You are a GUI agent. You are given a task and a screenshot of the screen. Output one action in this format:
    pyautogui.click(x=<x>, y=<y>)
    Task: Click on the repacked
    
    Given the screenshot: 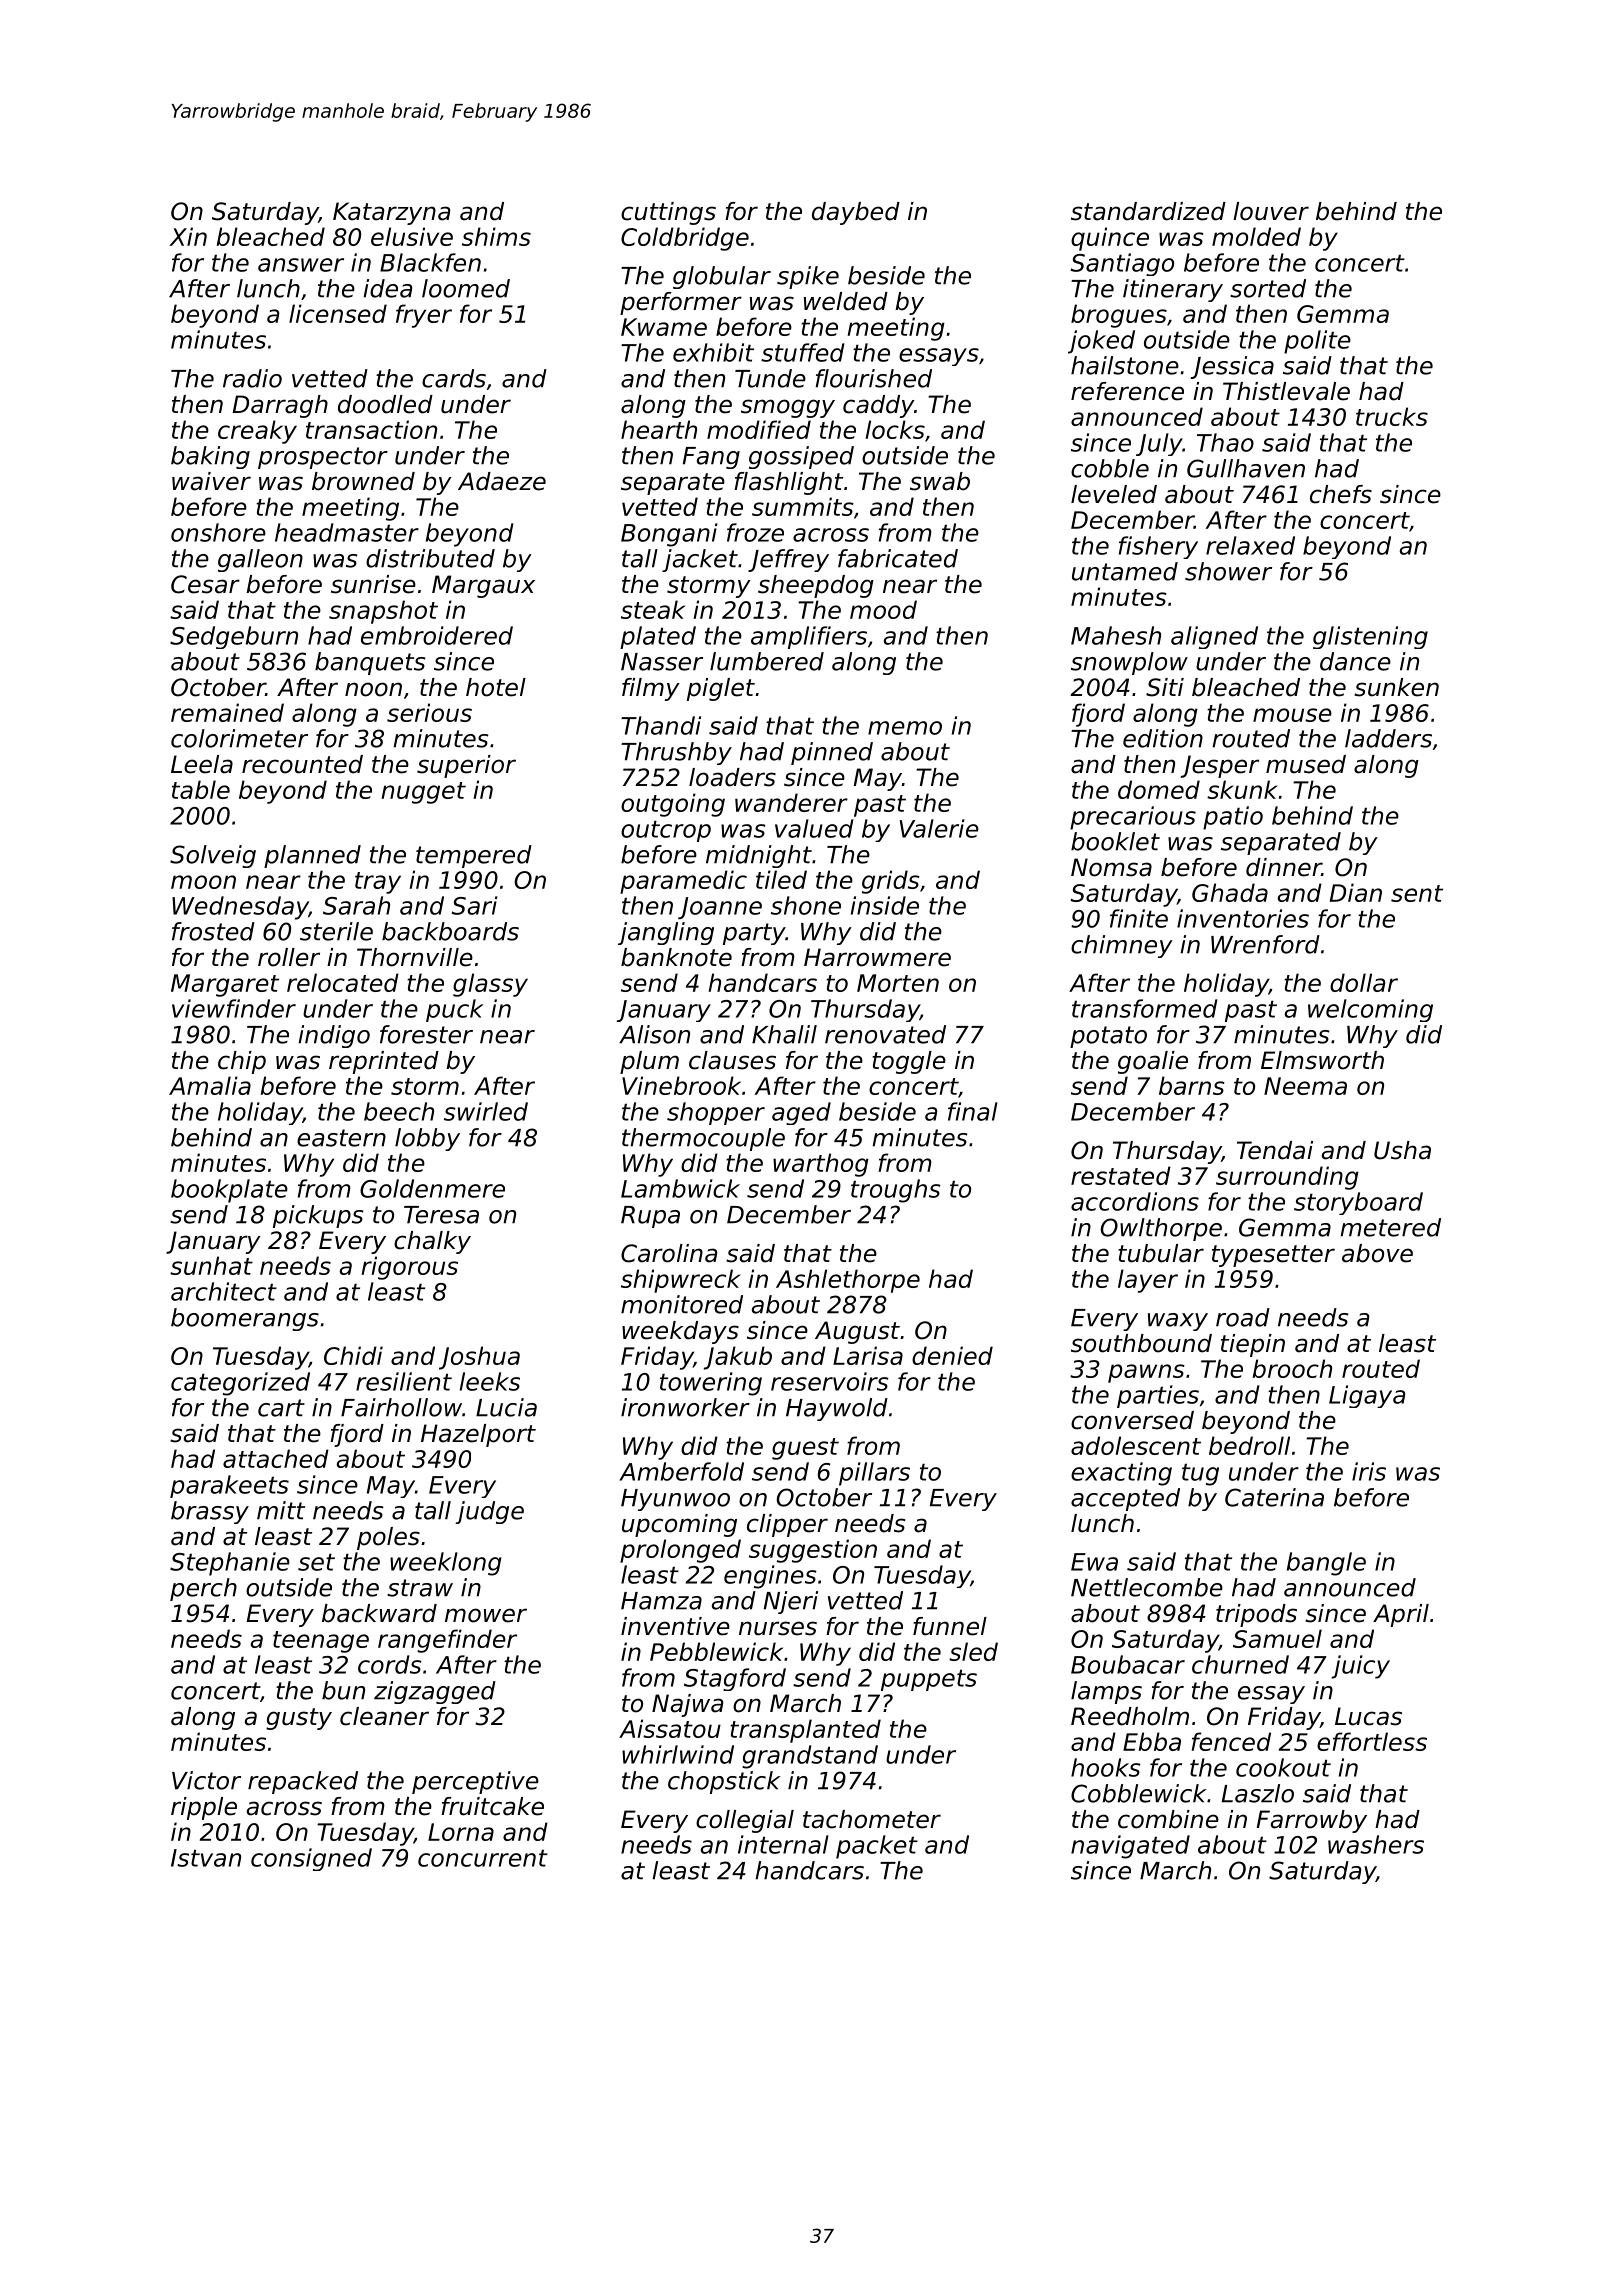 What is the action you would take?
    pyautogui.click(x=303, y=1782)
